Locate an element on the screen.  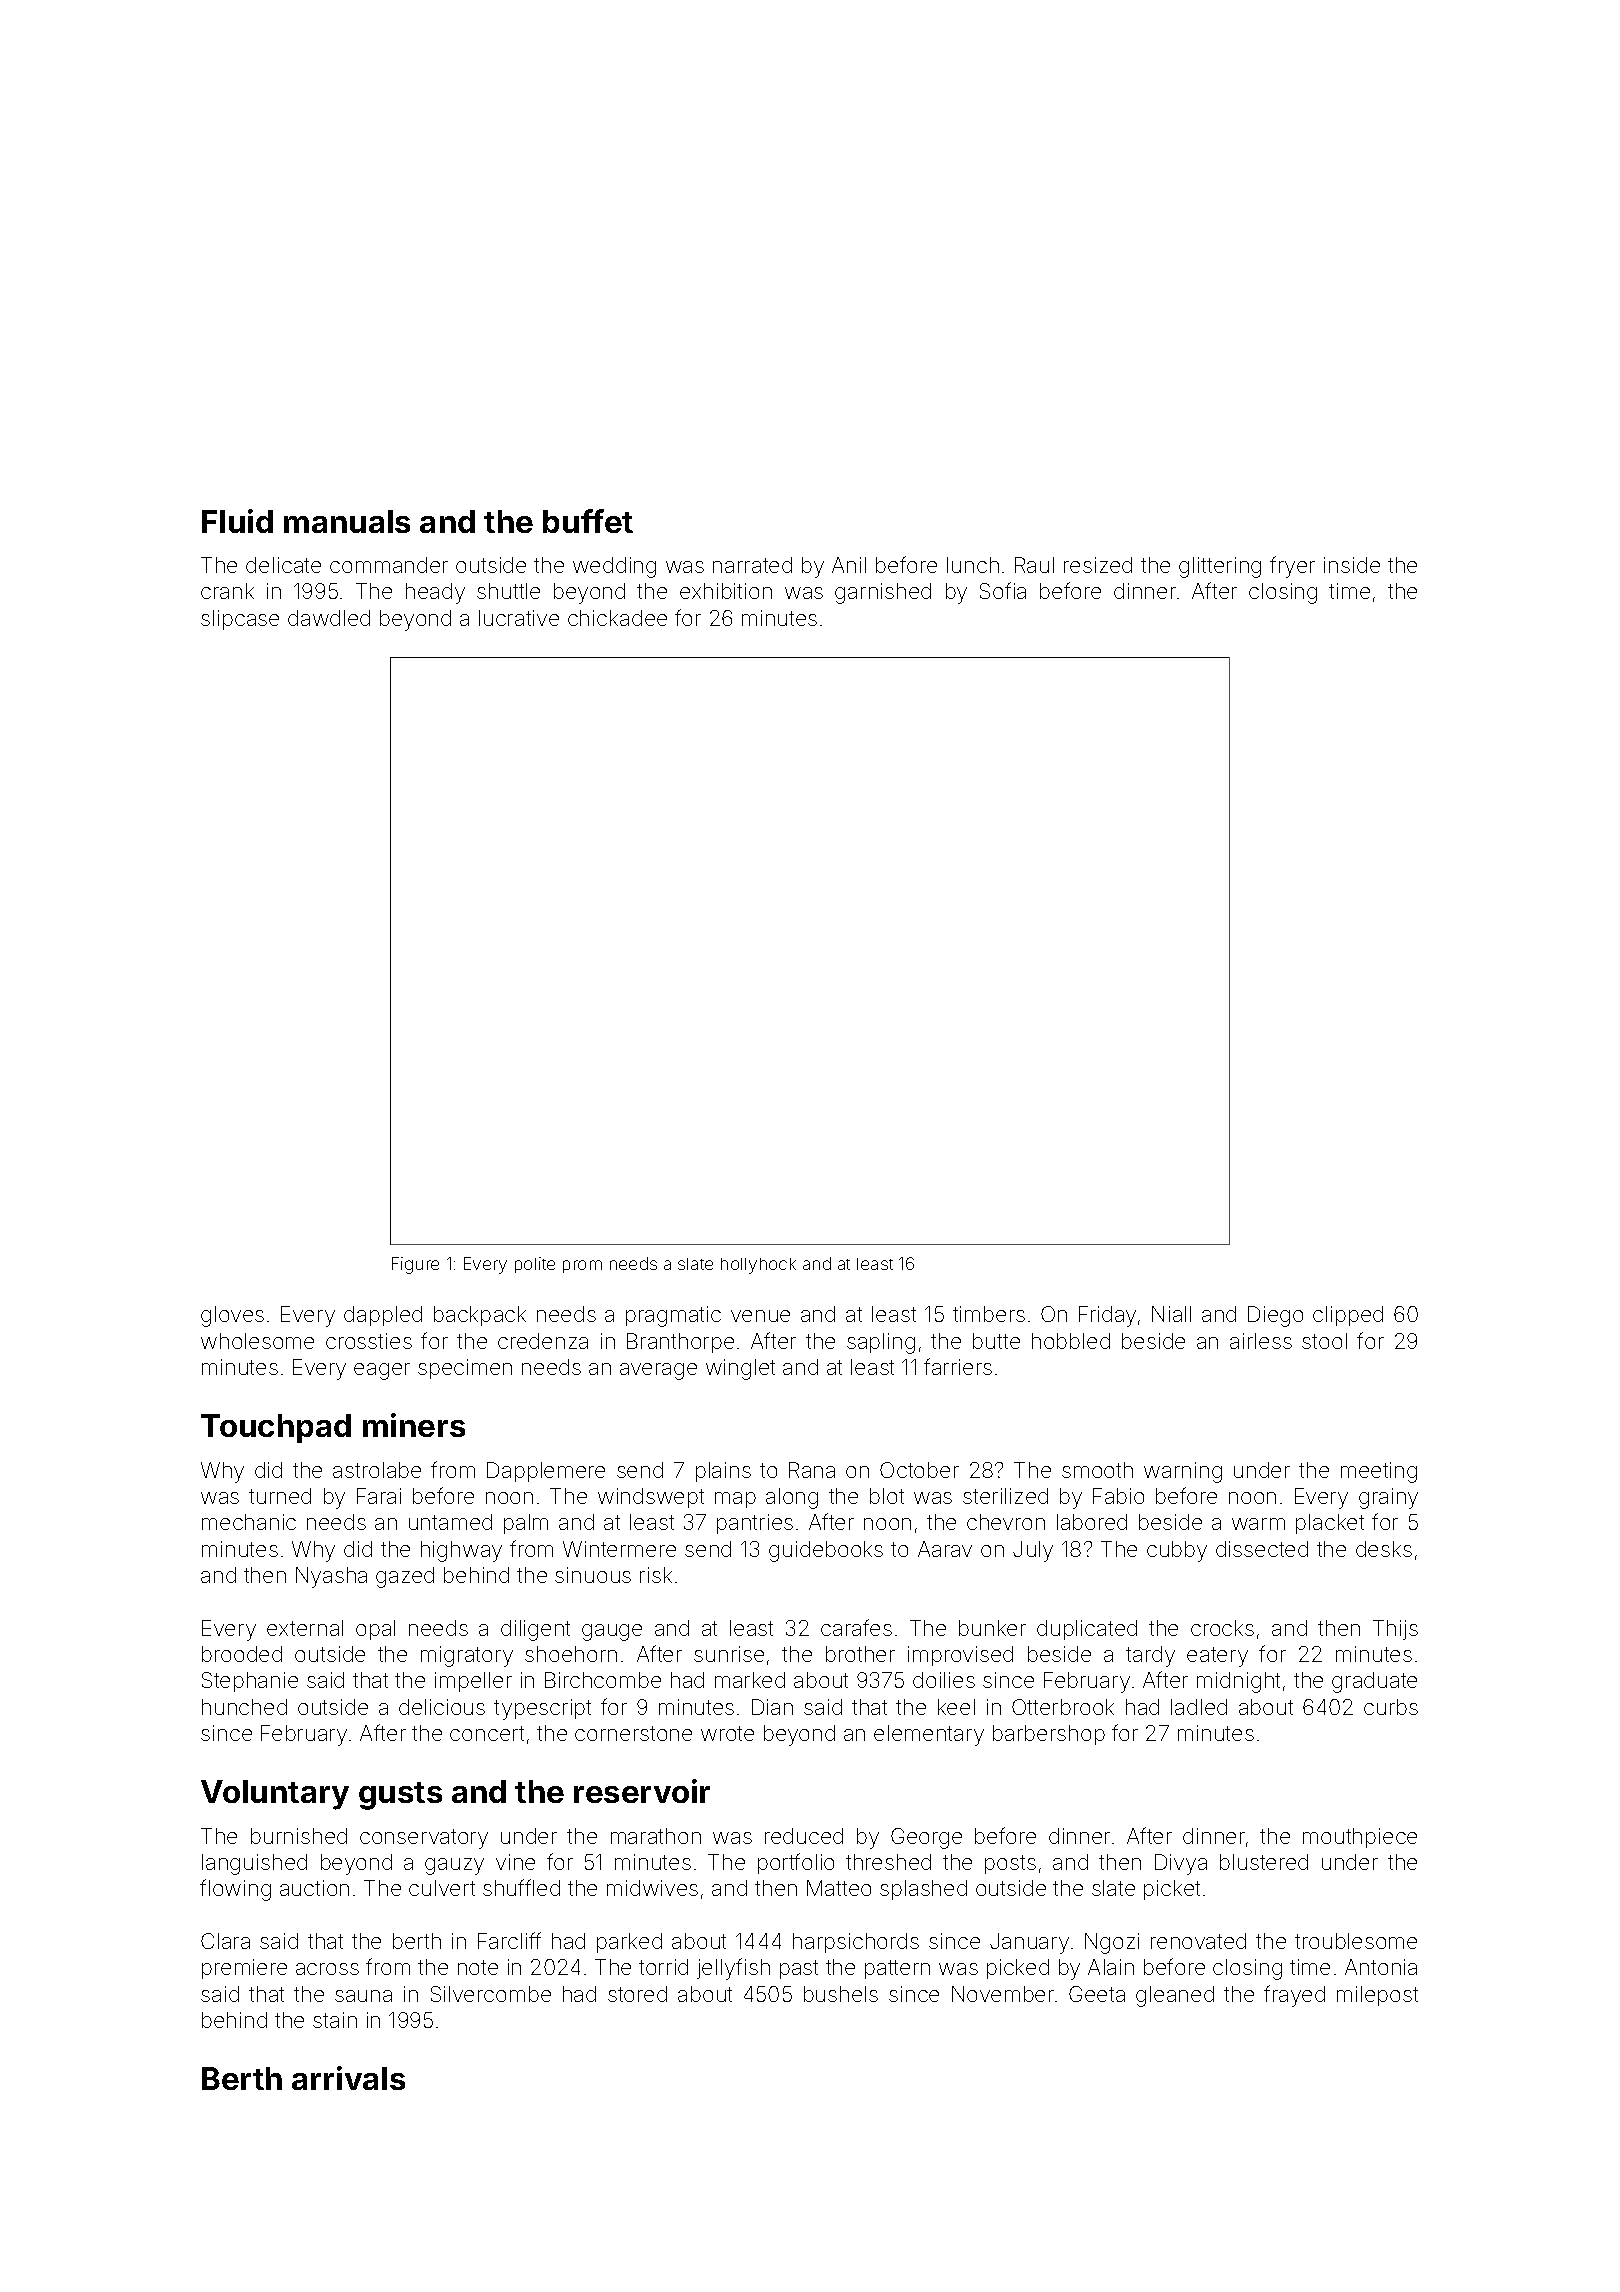
Anil is located at coordinates (849, 565).
